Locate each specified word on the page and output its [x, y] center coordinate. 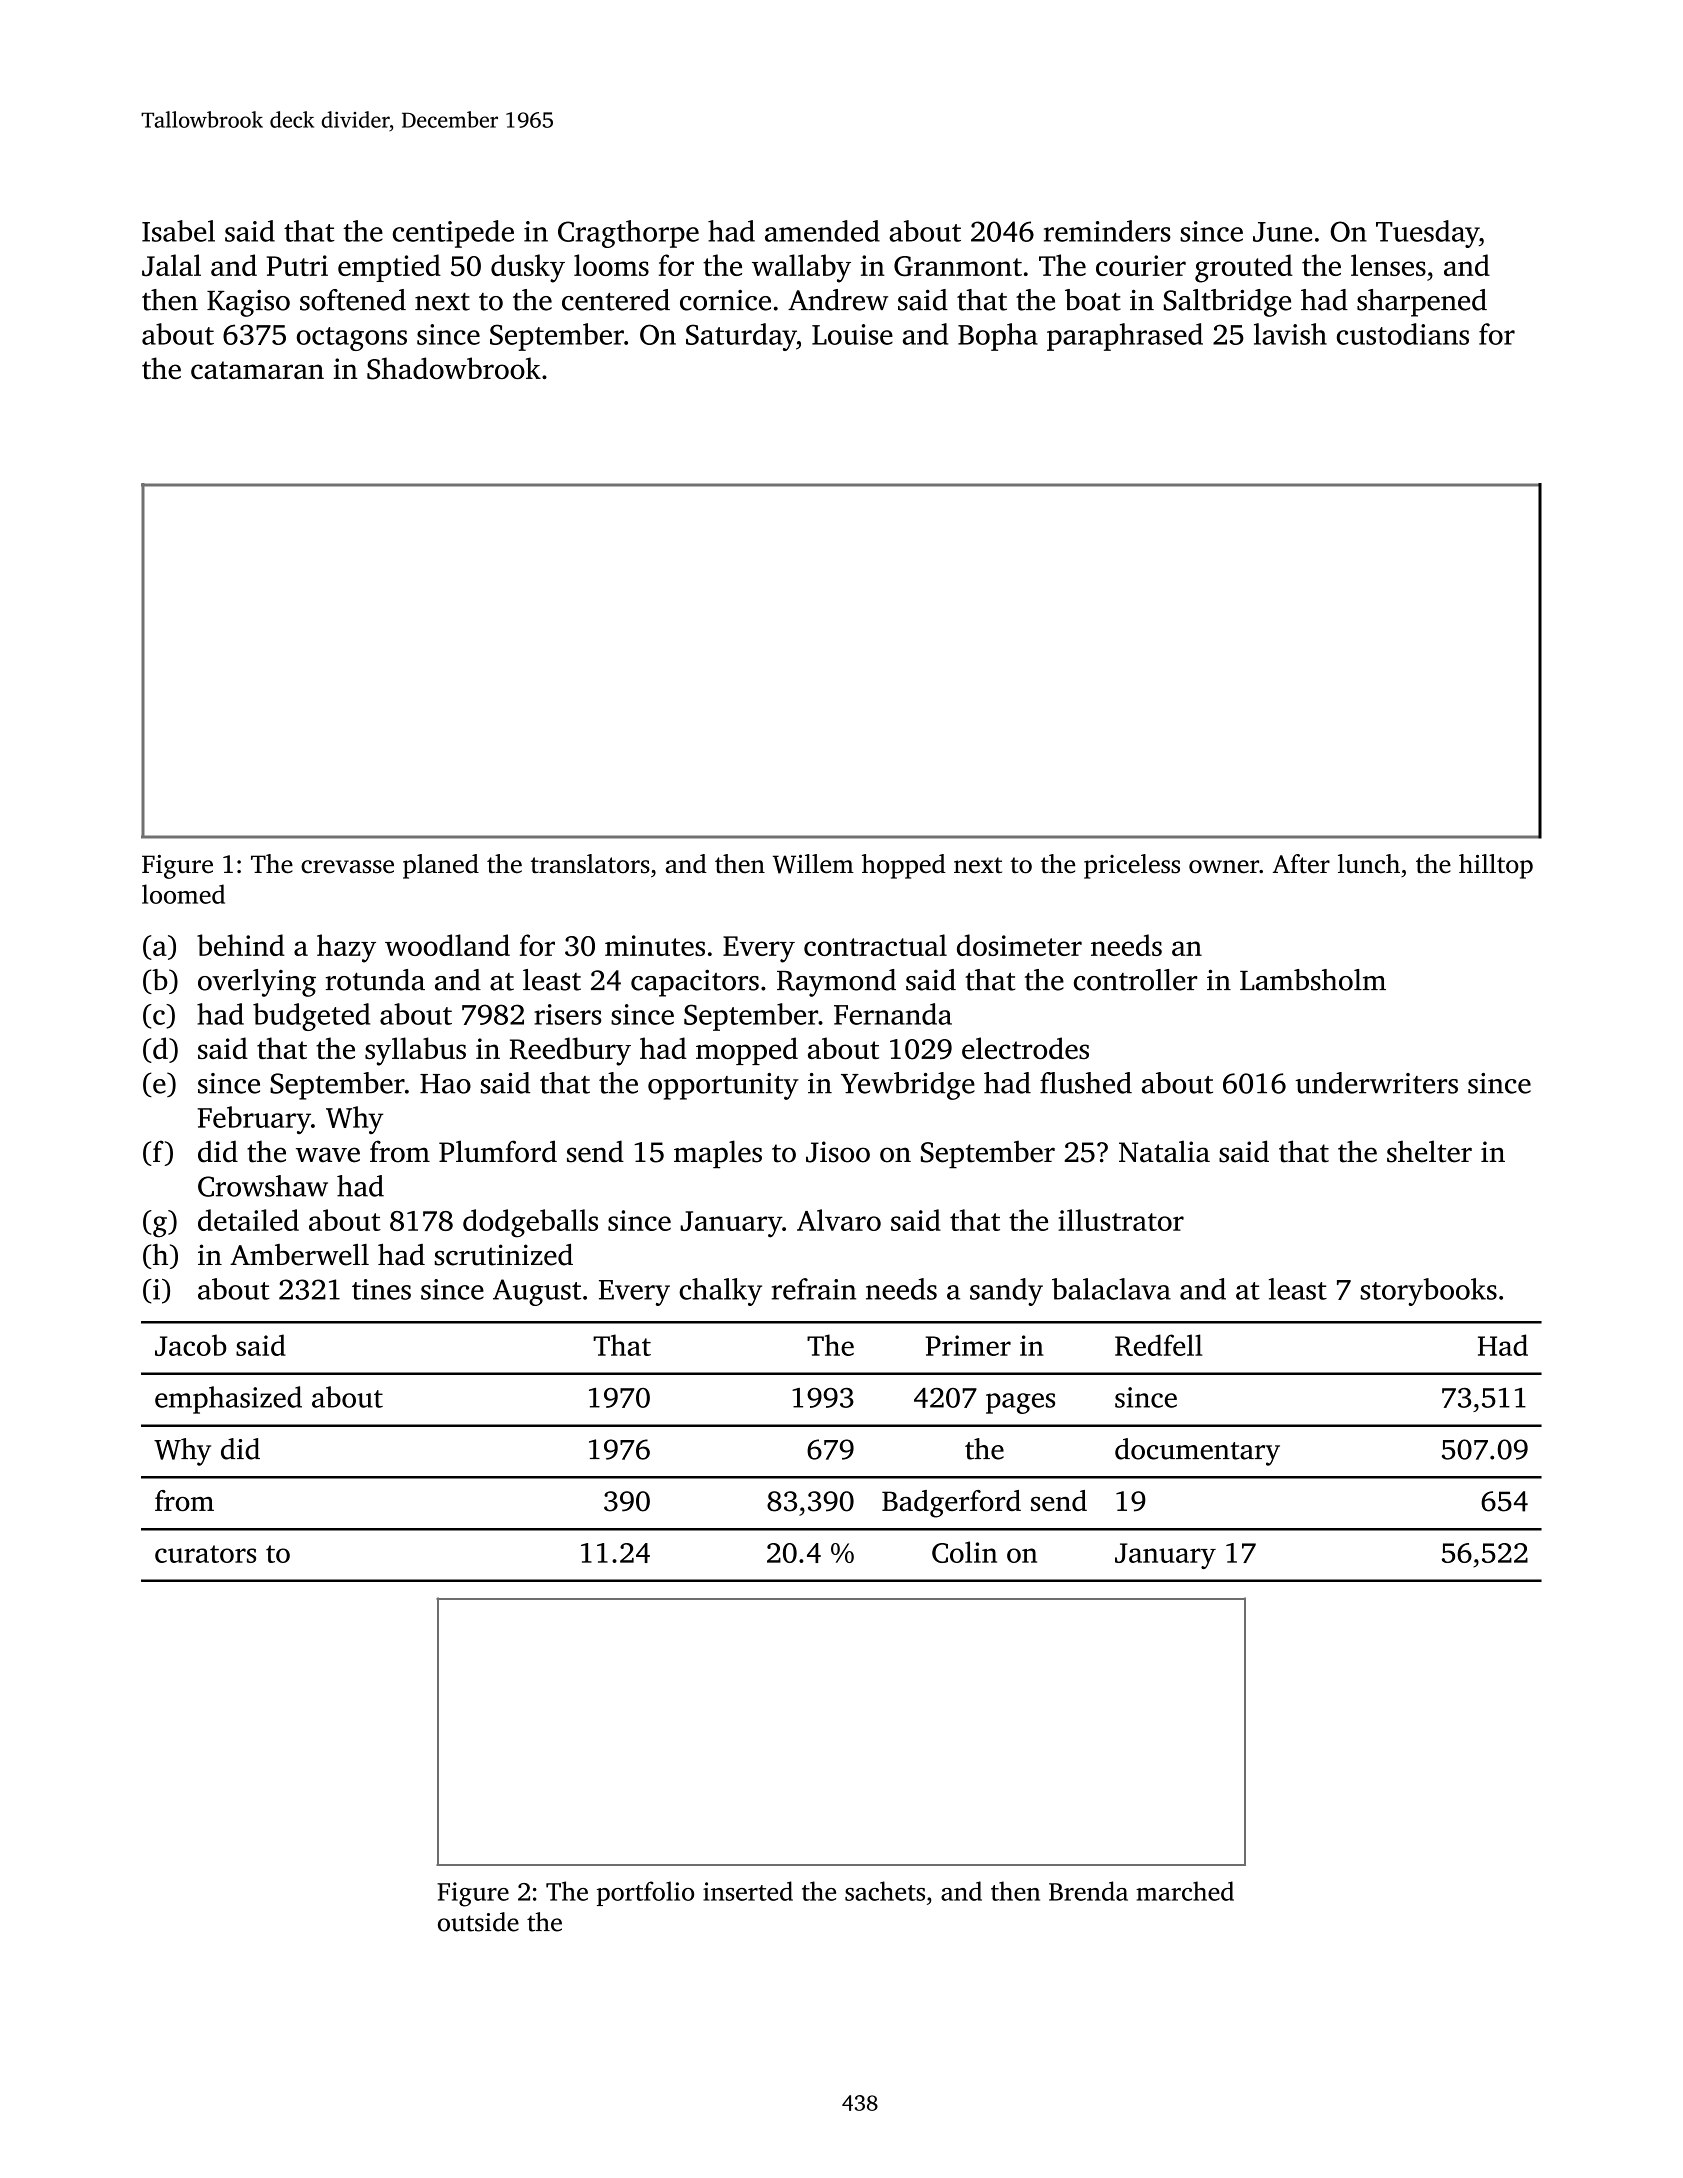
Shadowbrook [454, 368]
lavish [1290, 334]
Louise [852, 334]
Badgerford [951, 1504]
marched [1185, 1891]
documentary [1197, 1452]
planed [441, 866]
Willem [813, 864]
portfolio [645, 1893]
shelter [1429, 1151]
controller [1135, 980]
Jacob [191, 1345]
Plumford [498, 1151]
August [537, 1292]
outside [478, 1922]
